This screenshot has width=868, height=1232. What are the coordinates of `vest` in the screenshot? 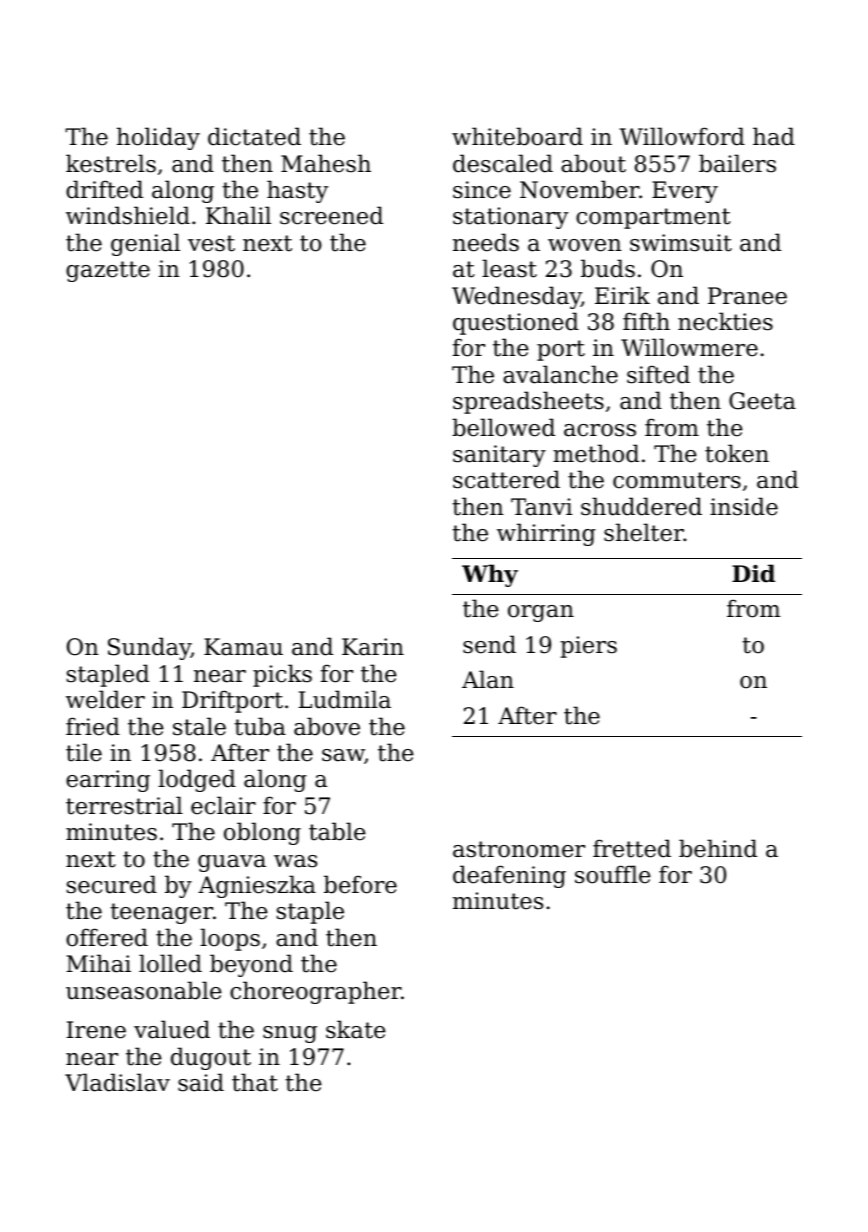 It's located at (211, 243).
